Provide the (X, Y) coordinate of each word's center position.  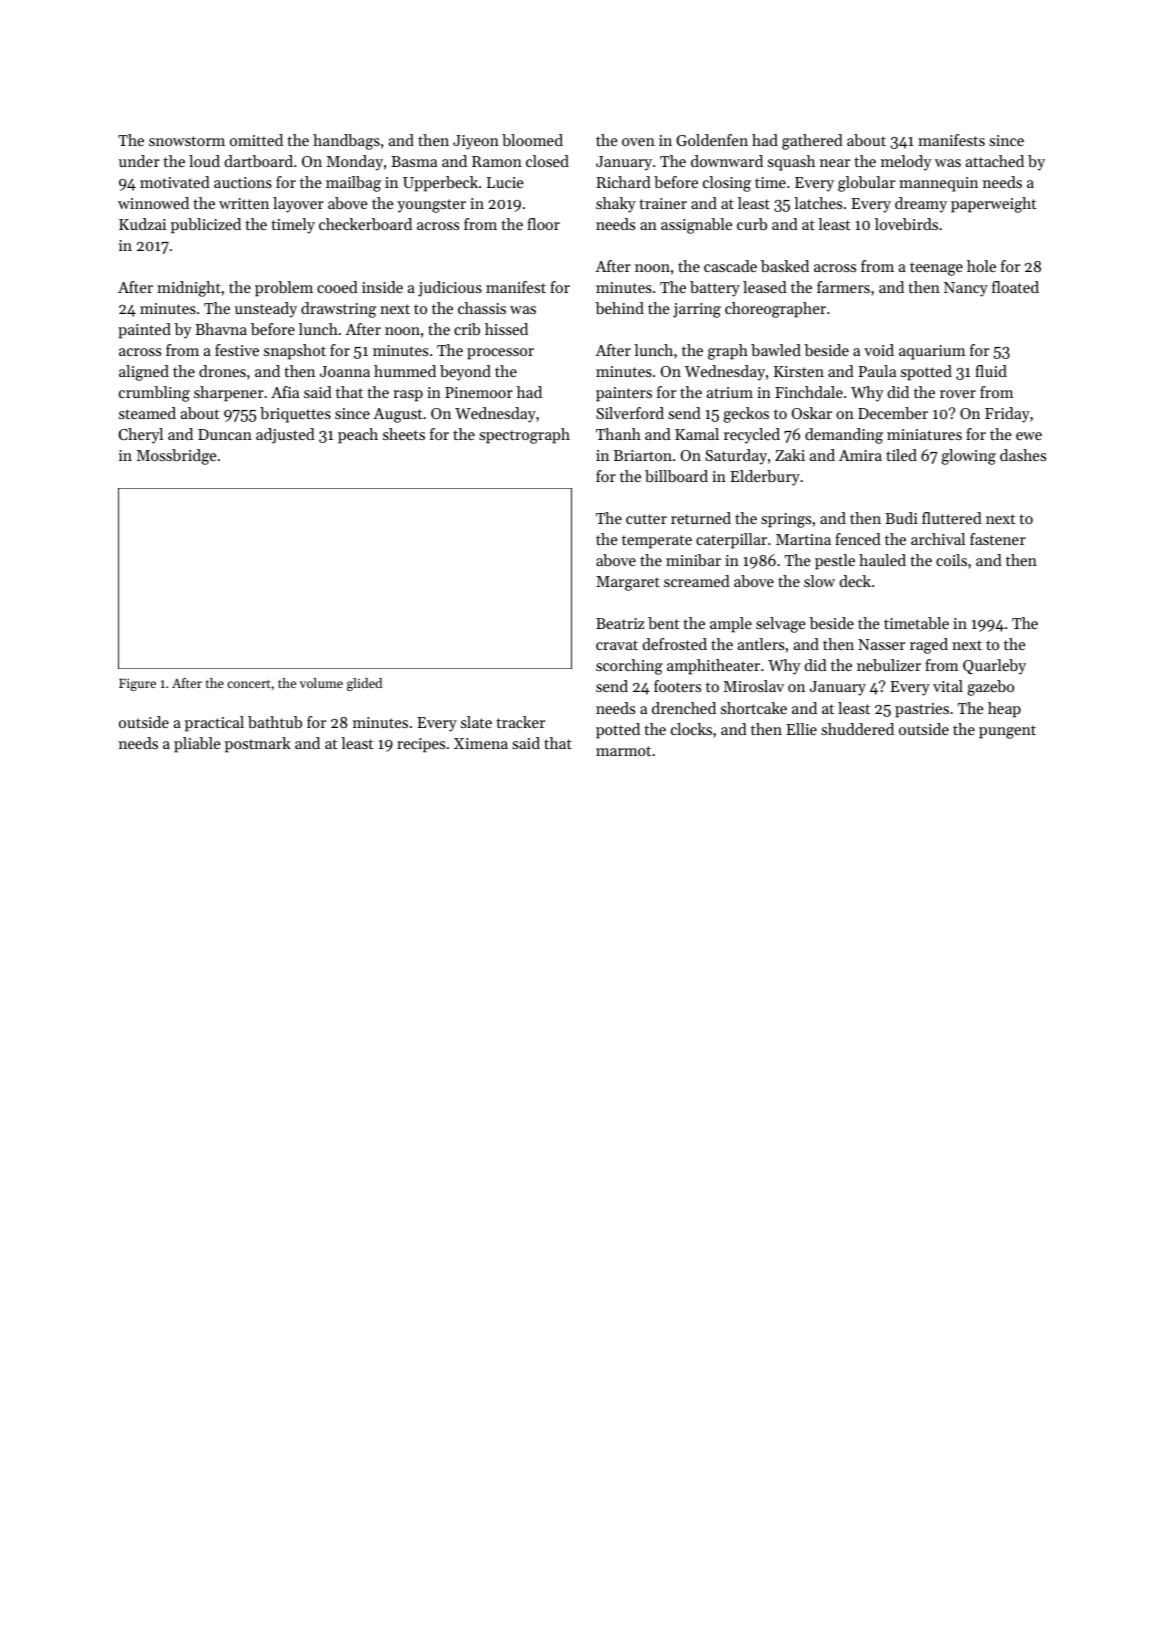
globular (866, 184)
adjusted (285, 436)
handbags (346, 142)
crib (467, 329)
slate (476, 722)
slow (819, 581)
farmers (843, 287)
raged (929, 646)
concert (249, 684)
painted (144, 331)
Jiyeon (476, 142)
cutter (646, 519)
